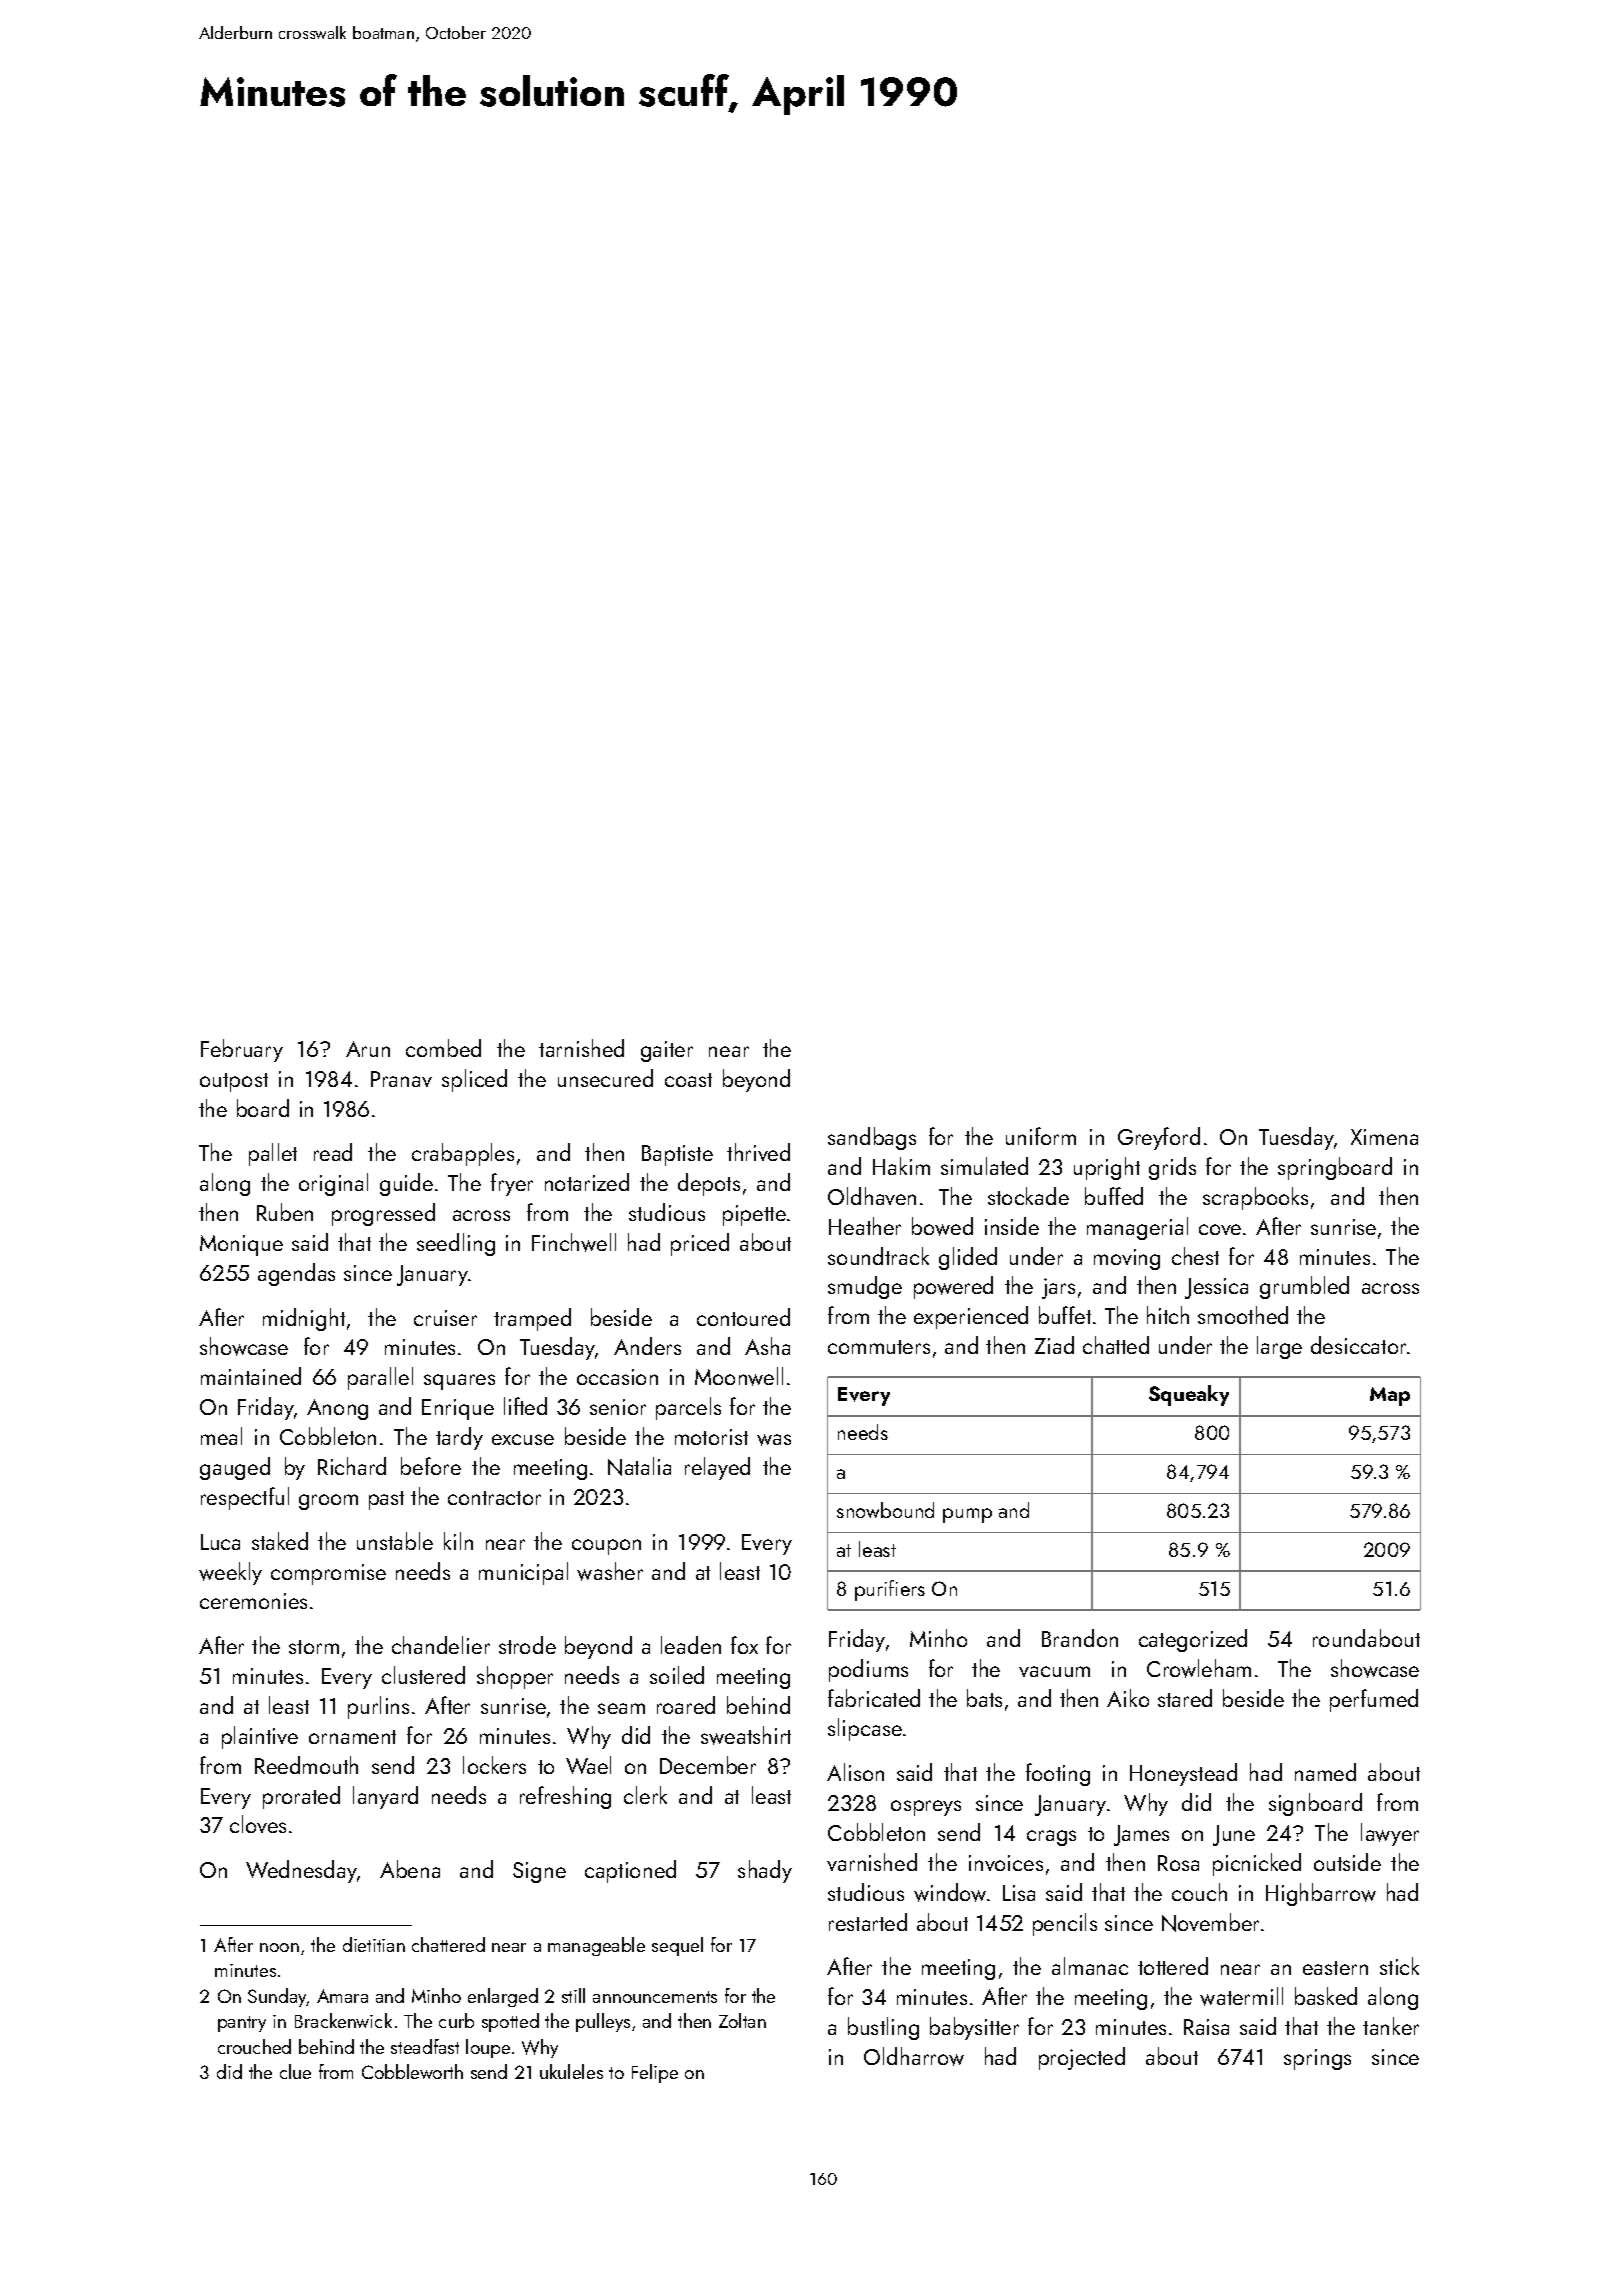 The image size is (1620, 2292). Describe the element at coordinates (1159, 1138) in the document. I see `Greyford` at that location.
